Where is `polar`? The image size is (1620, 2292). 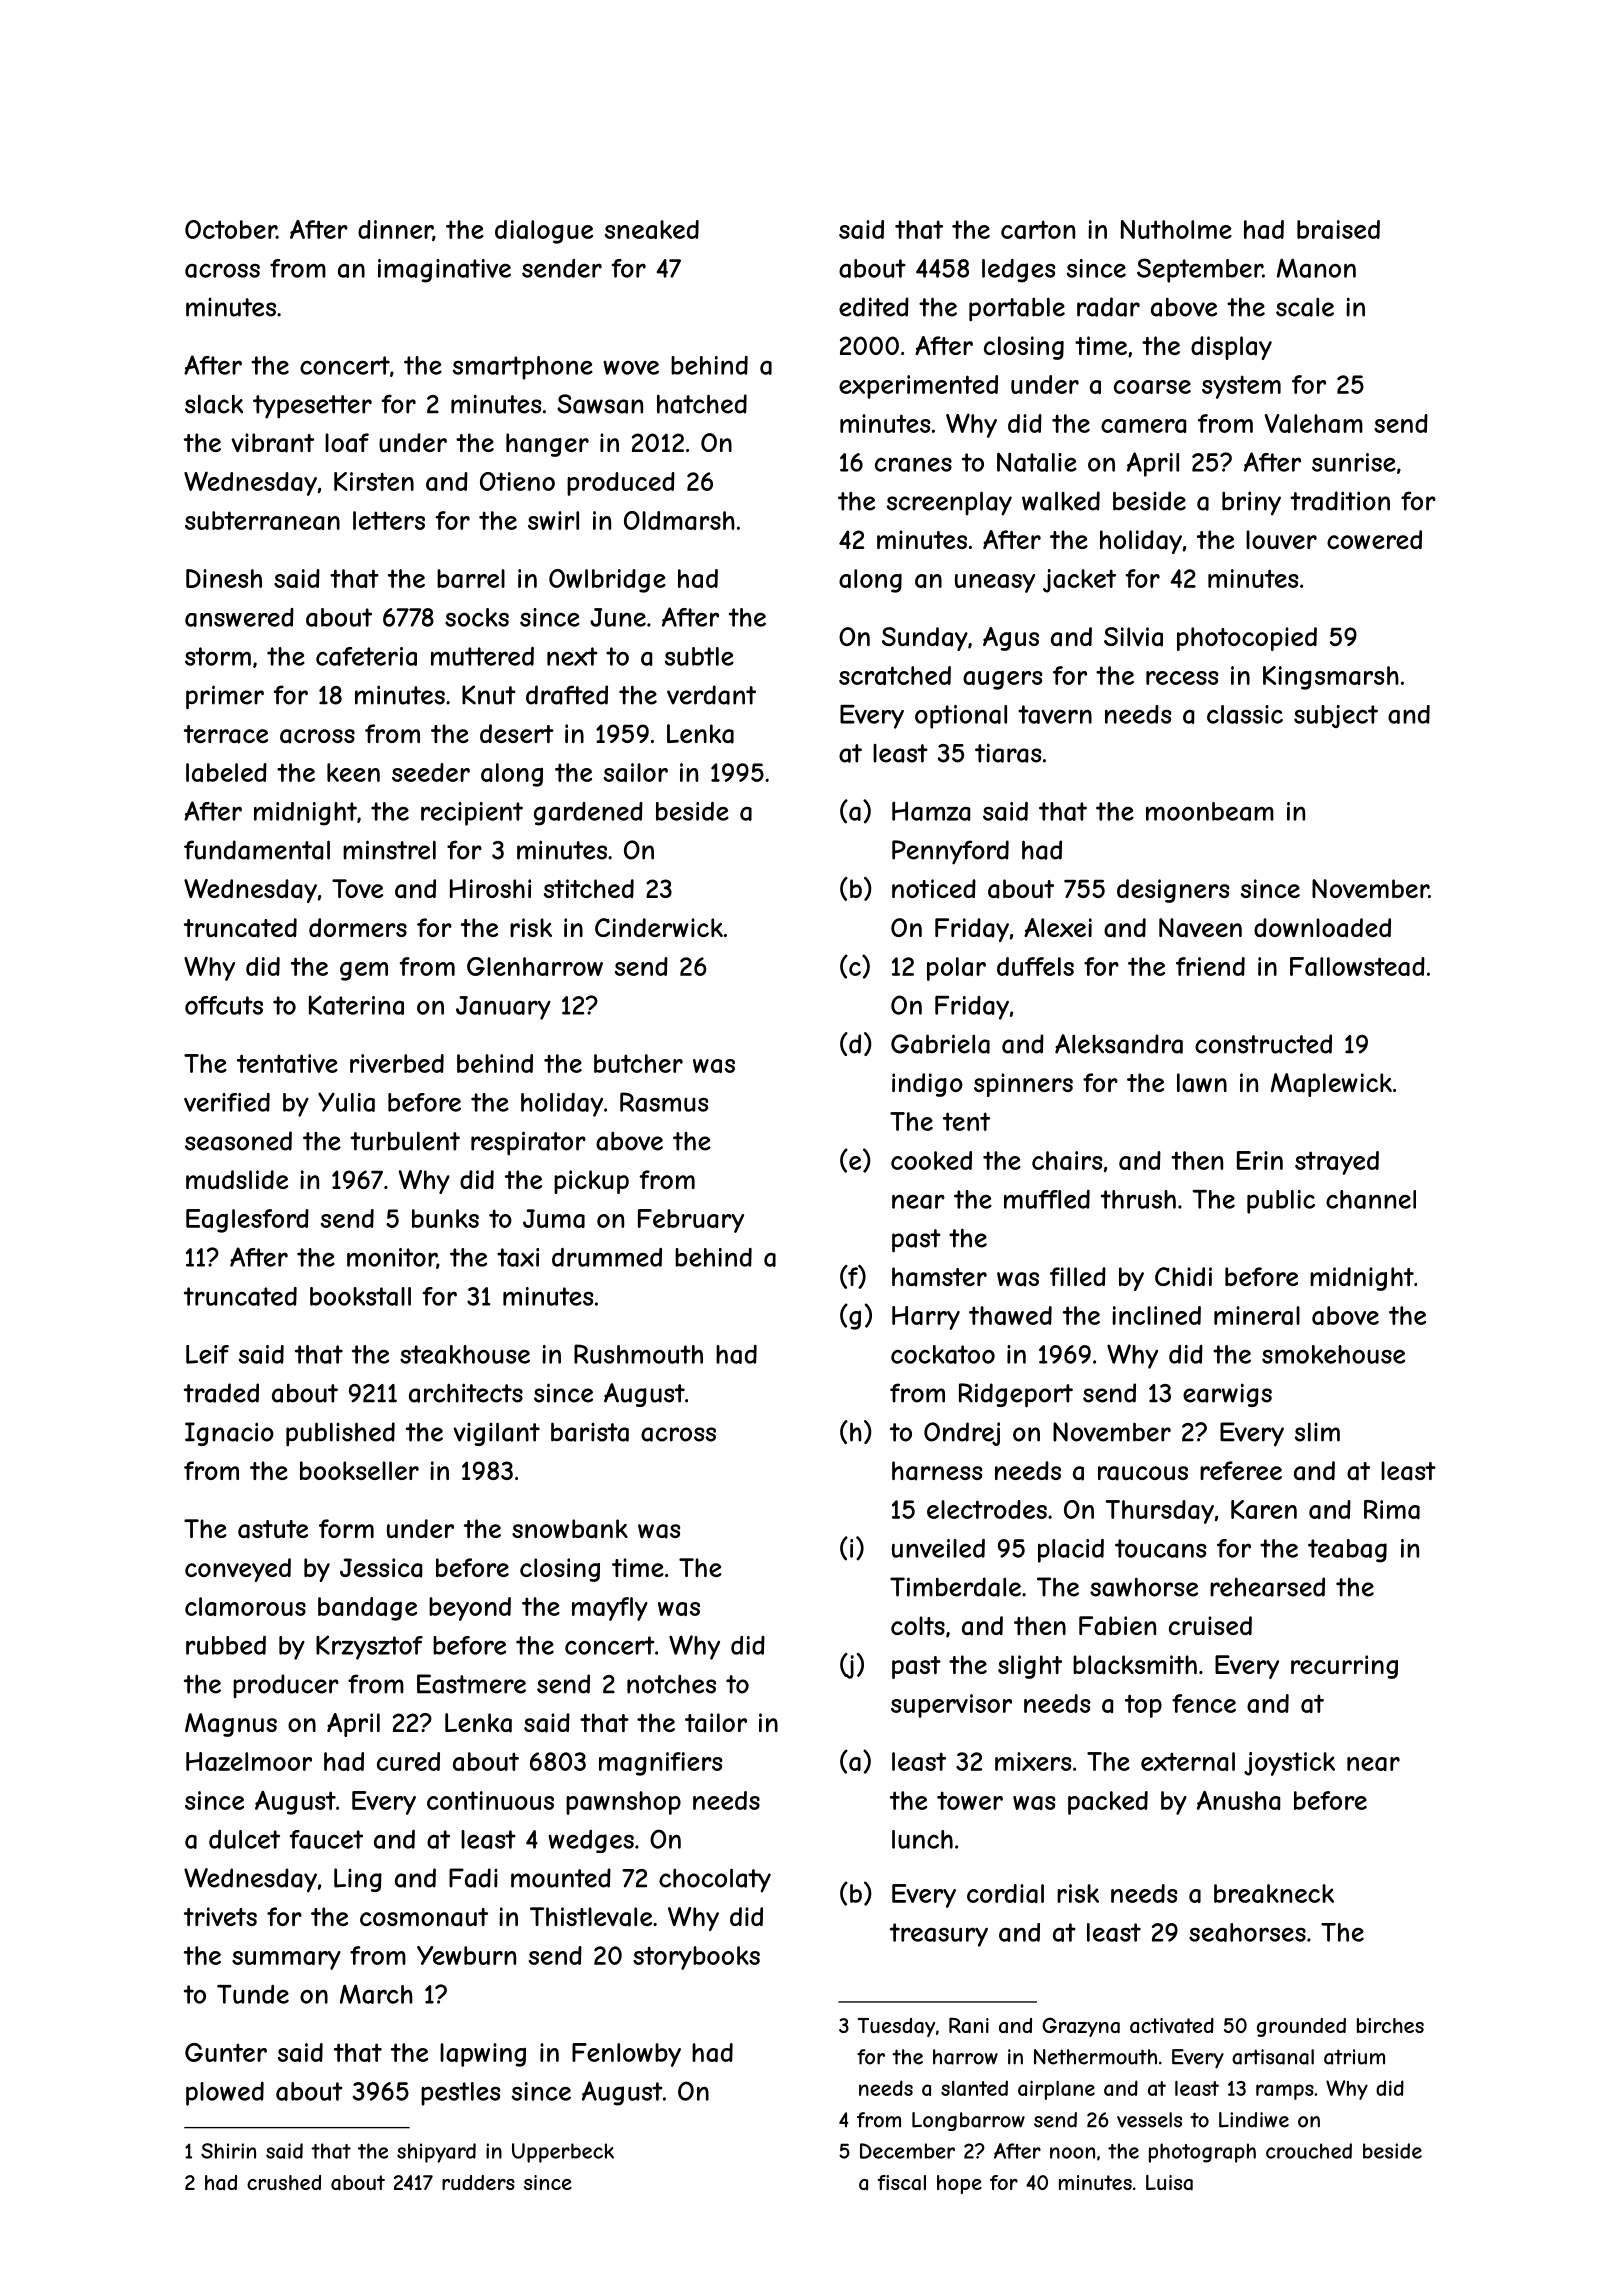 polar is located at coordinates (956, 969).
